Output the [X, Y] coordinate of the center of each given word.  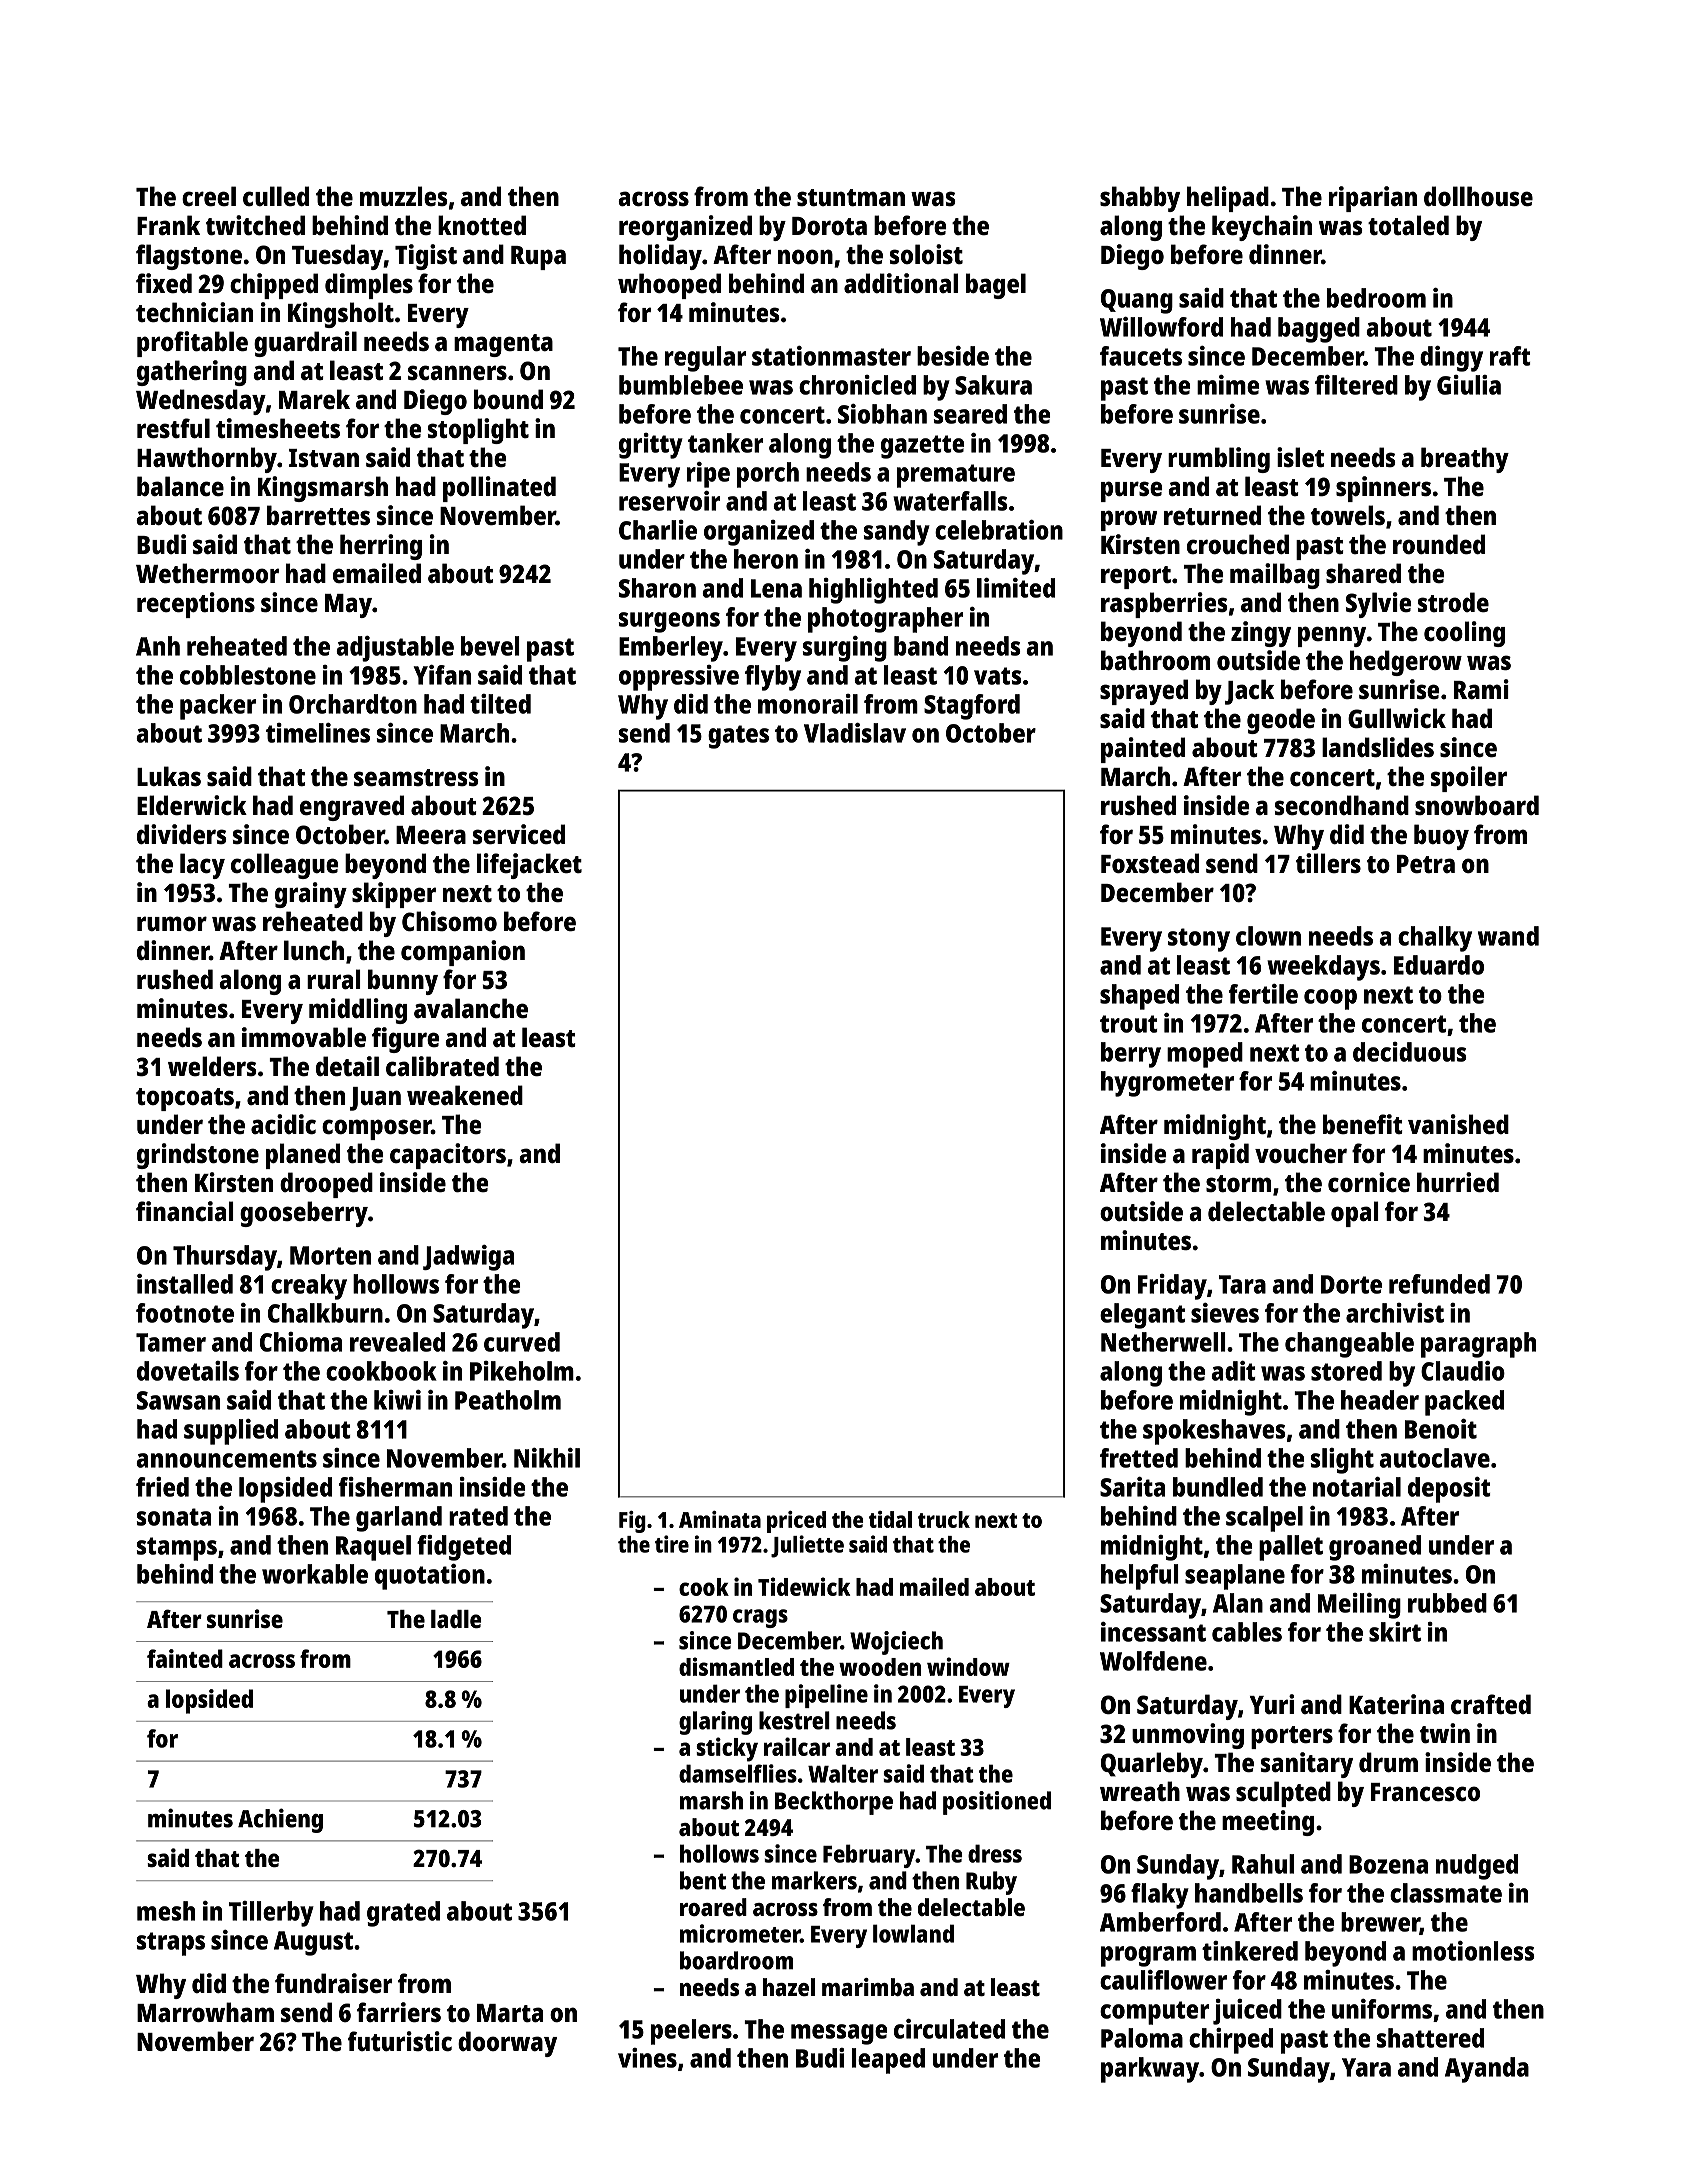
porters [1292, 1737]
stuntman [851, 197]
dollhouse [1478, 196]
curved [522, 1342]
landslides [1378, 747]
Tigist [426, 257]
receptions [196, 605]
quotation [430, 1577]
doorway [507, 2044]
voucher [1301, 1153]
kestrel [794, 1720]
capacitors [448, 1156]
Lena [776, 588]
